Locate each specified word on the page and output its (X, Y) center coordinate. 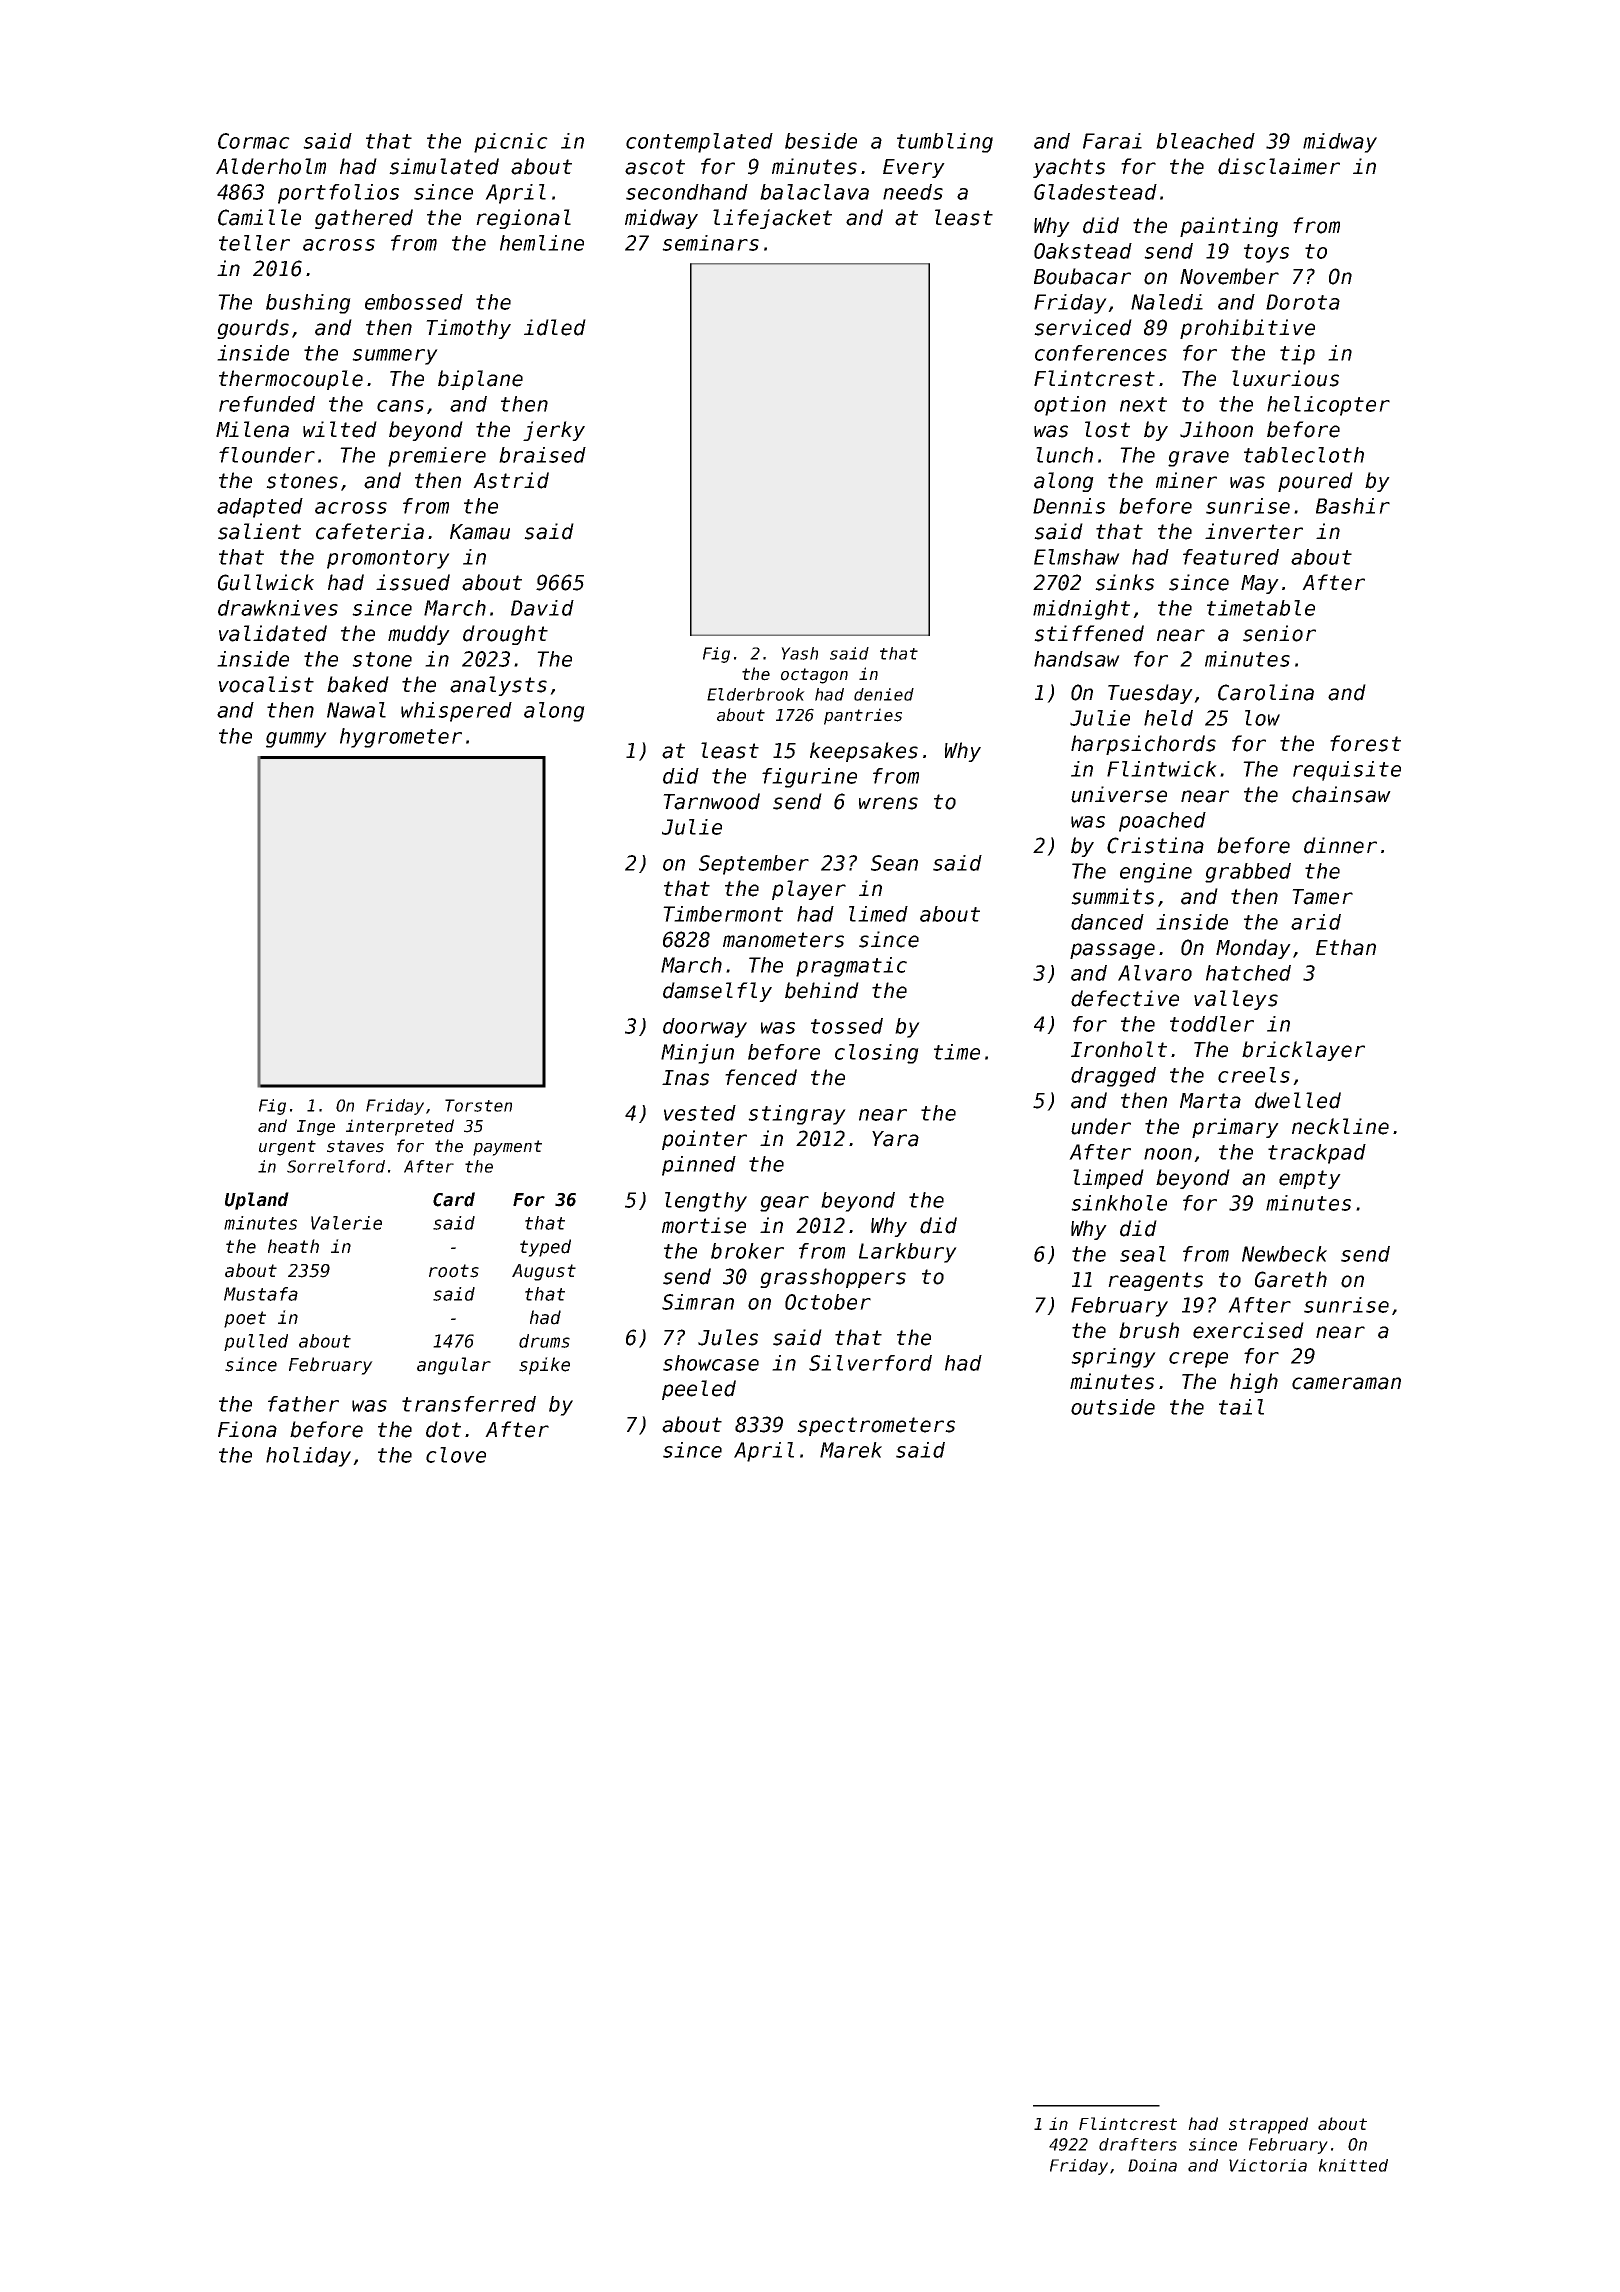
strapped (1268, 2125)
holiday (308, 1457)
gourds (253, 329)
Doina (1152, 2165)
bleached (1205, 141)
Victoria (1268, 2165)
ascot (655, 167)
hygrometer (401, 738)
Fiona (247, 1429)
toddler (1212, 1024)
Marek (851, 1450)
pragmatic (851, 967)
